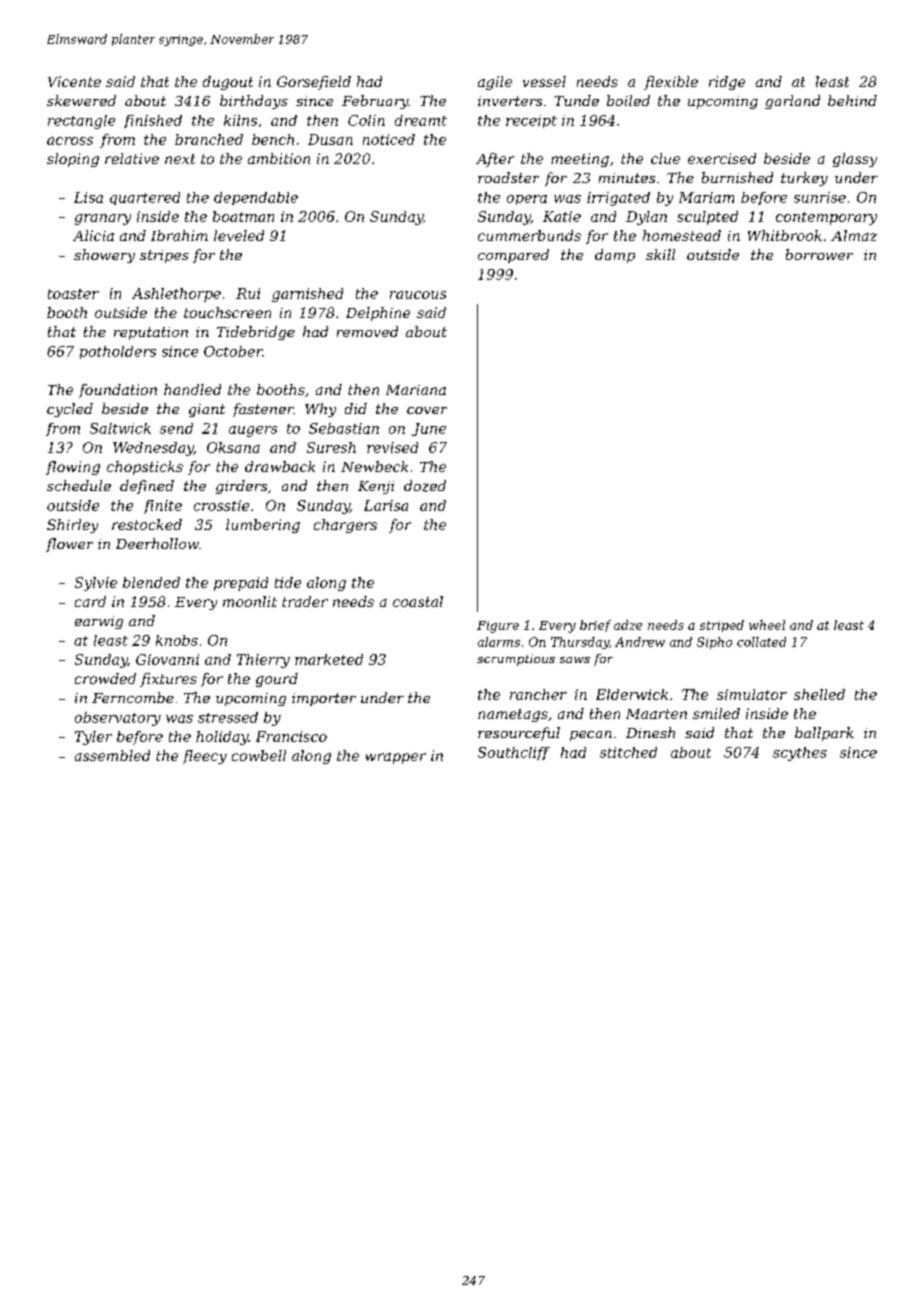  Describe the element at coordinates (151, 333) in the document. I see `reputation` at that location.
